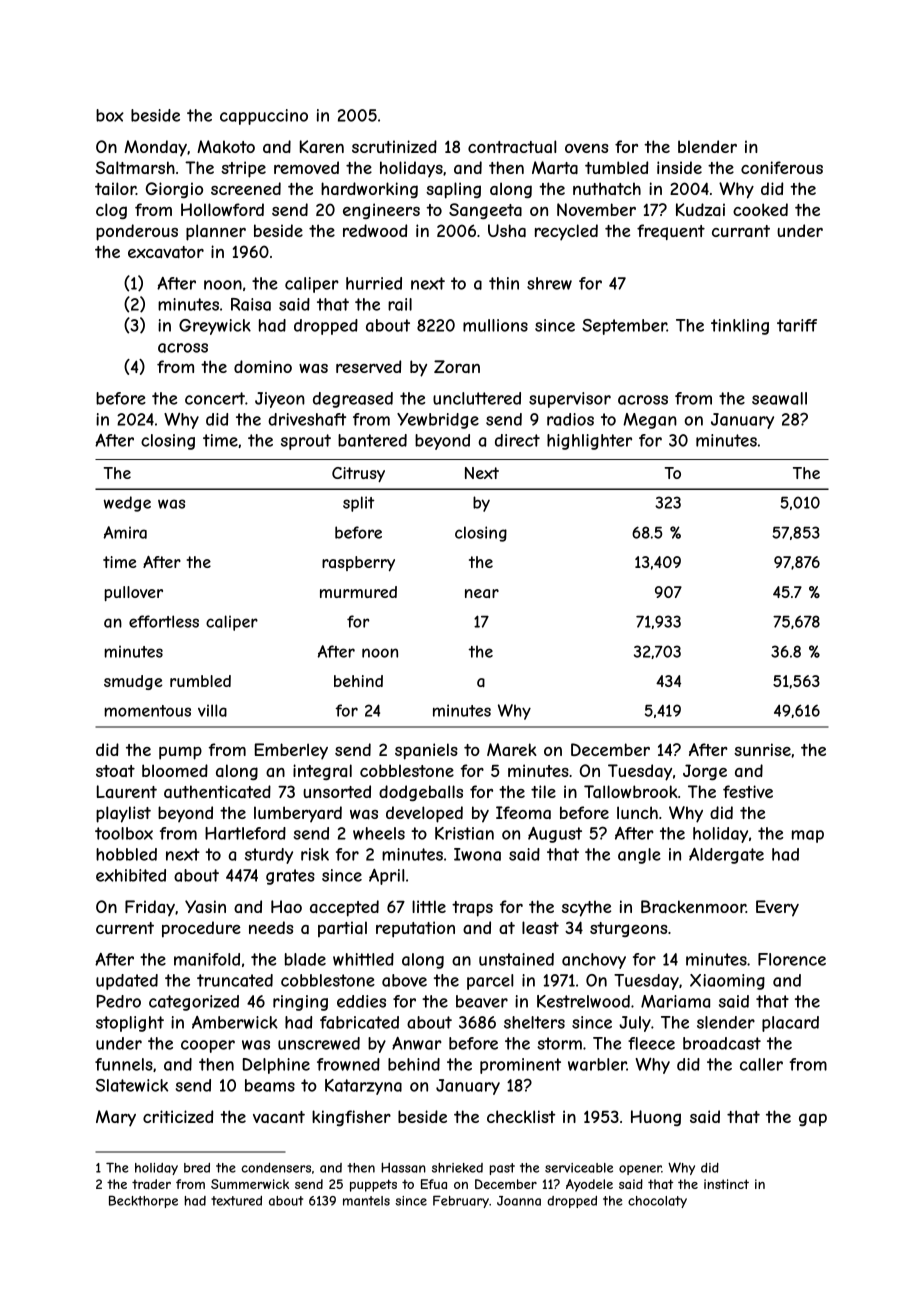 Image resolution: width=924 pixels, height=1311 pixels. I want to click on mantels, so click(366, 1201).
